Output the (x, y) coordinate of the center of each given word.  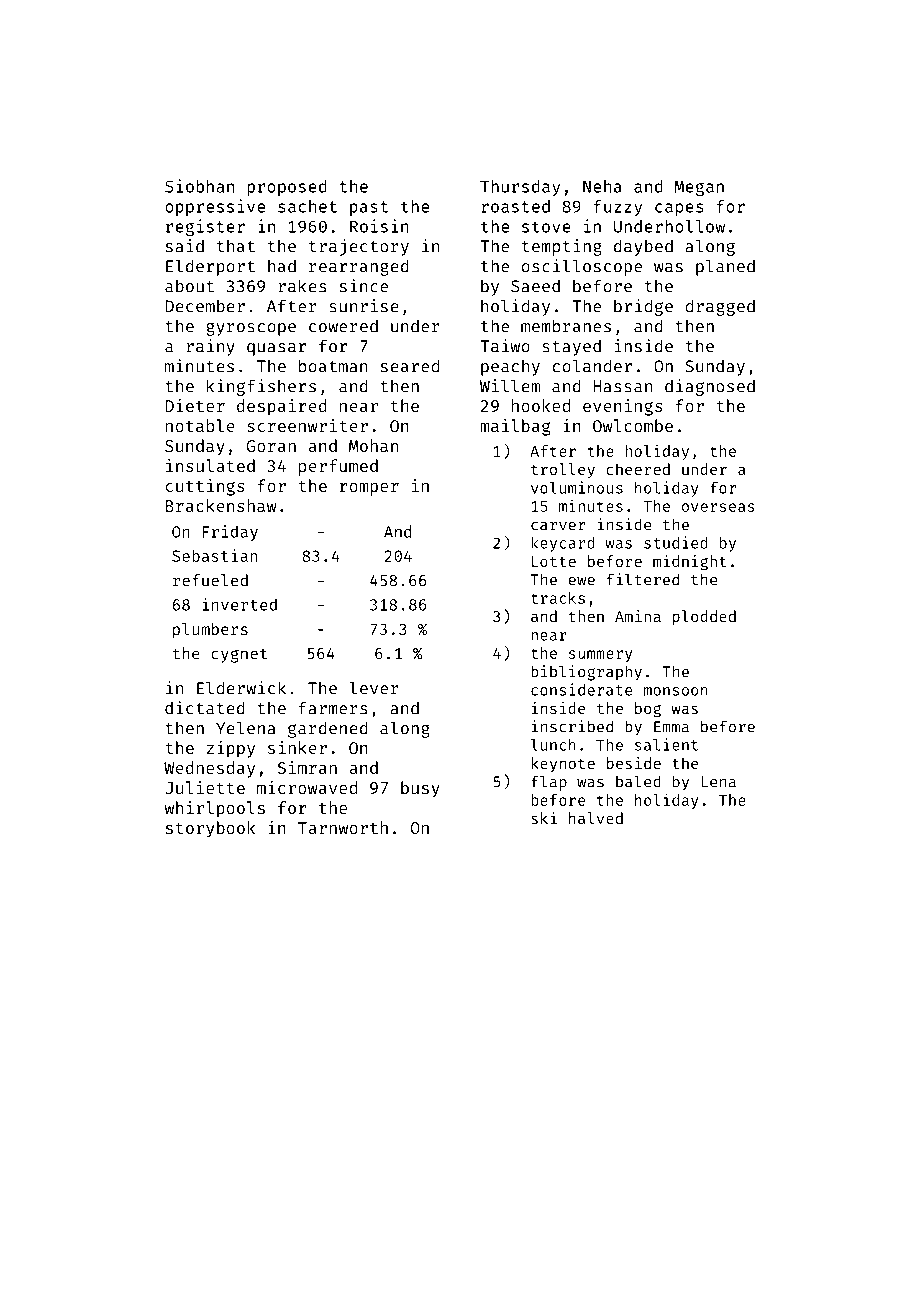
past (369, 208)
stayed (571, 347)
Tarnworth (343, 827)
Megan (699, 188)
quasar (276, 349)
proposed (287, 188)
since (364, 286)
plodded (704, 618)
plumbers (210, 631)
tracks (558, 598)
